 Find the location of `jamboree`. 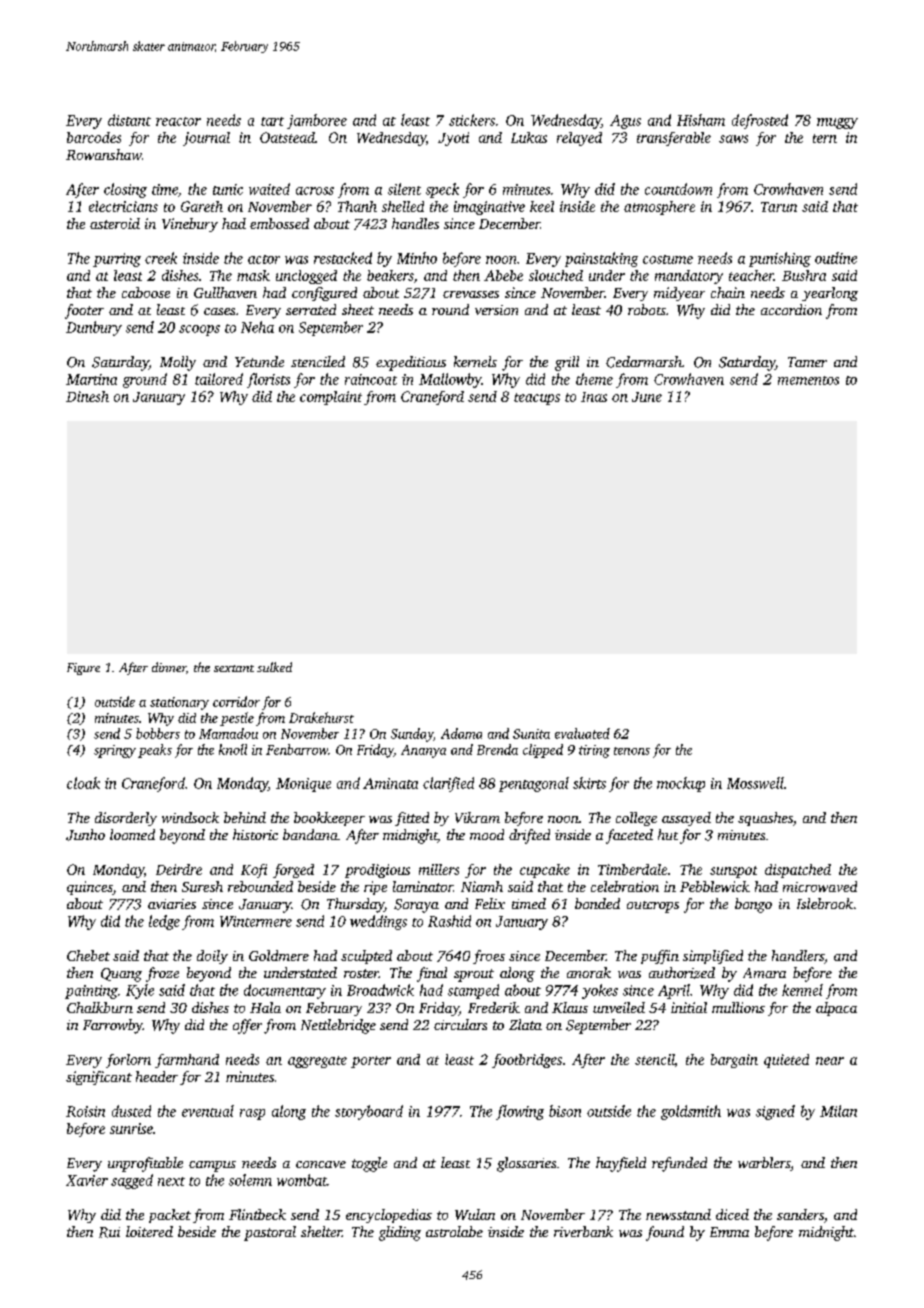

jamboree is located at coordinates (317, 121).
